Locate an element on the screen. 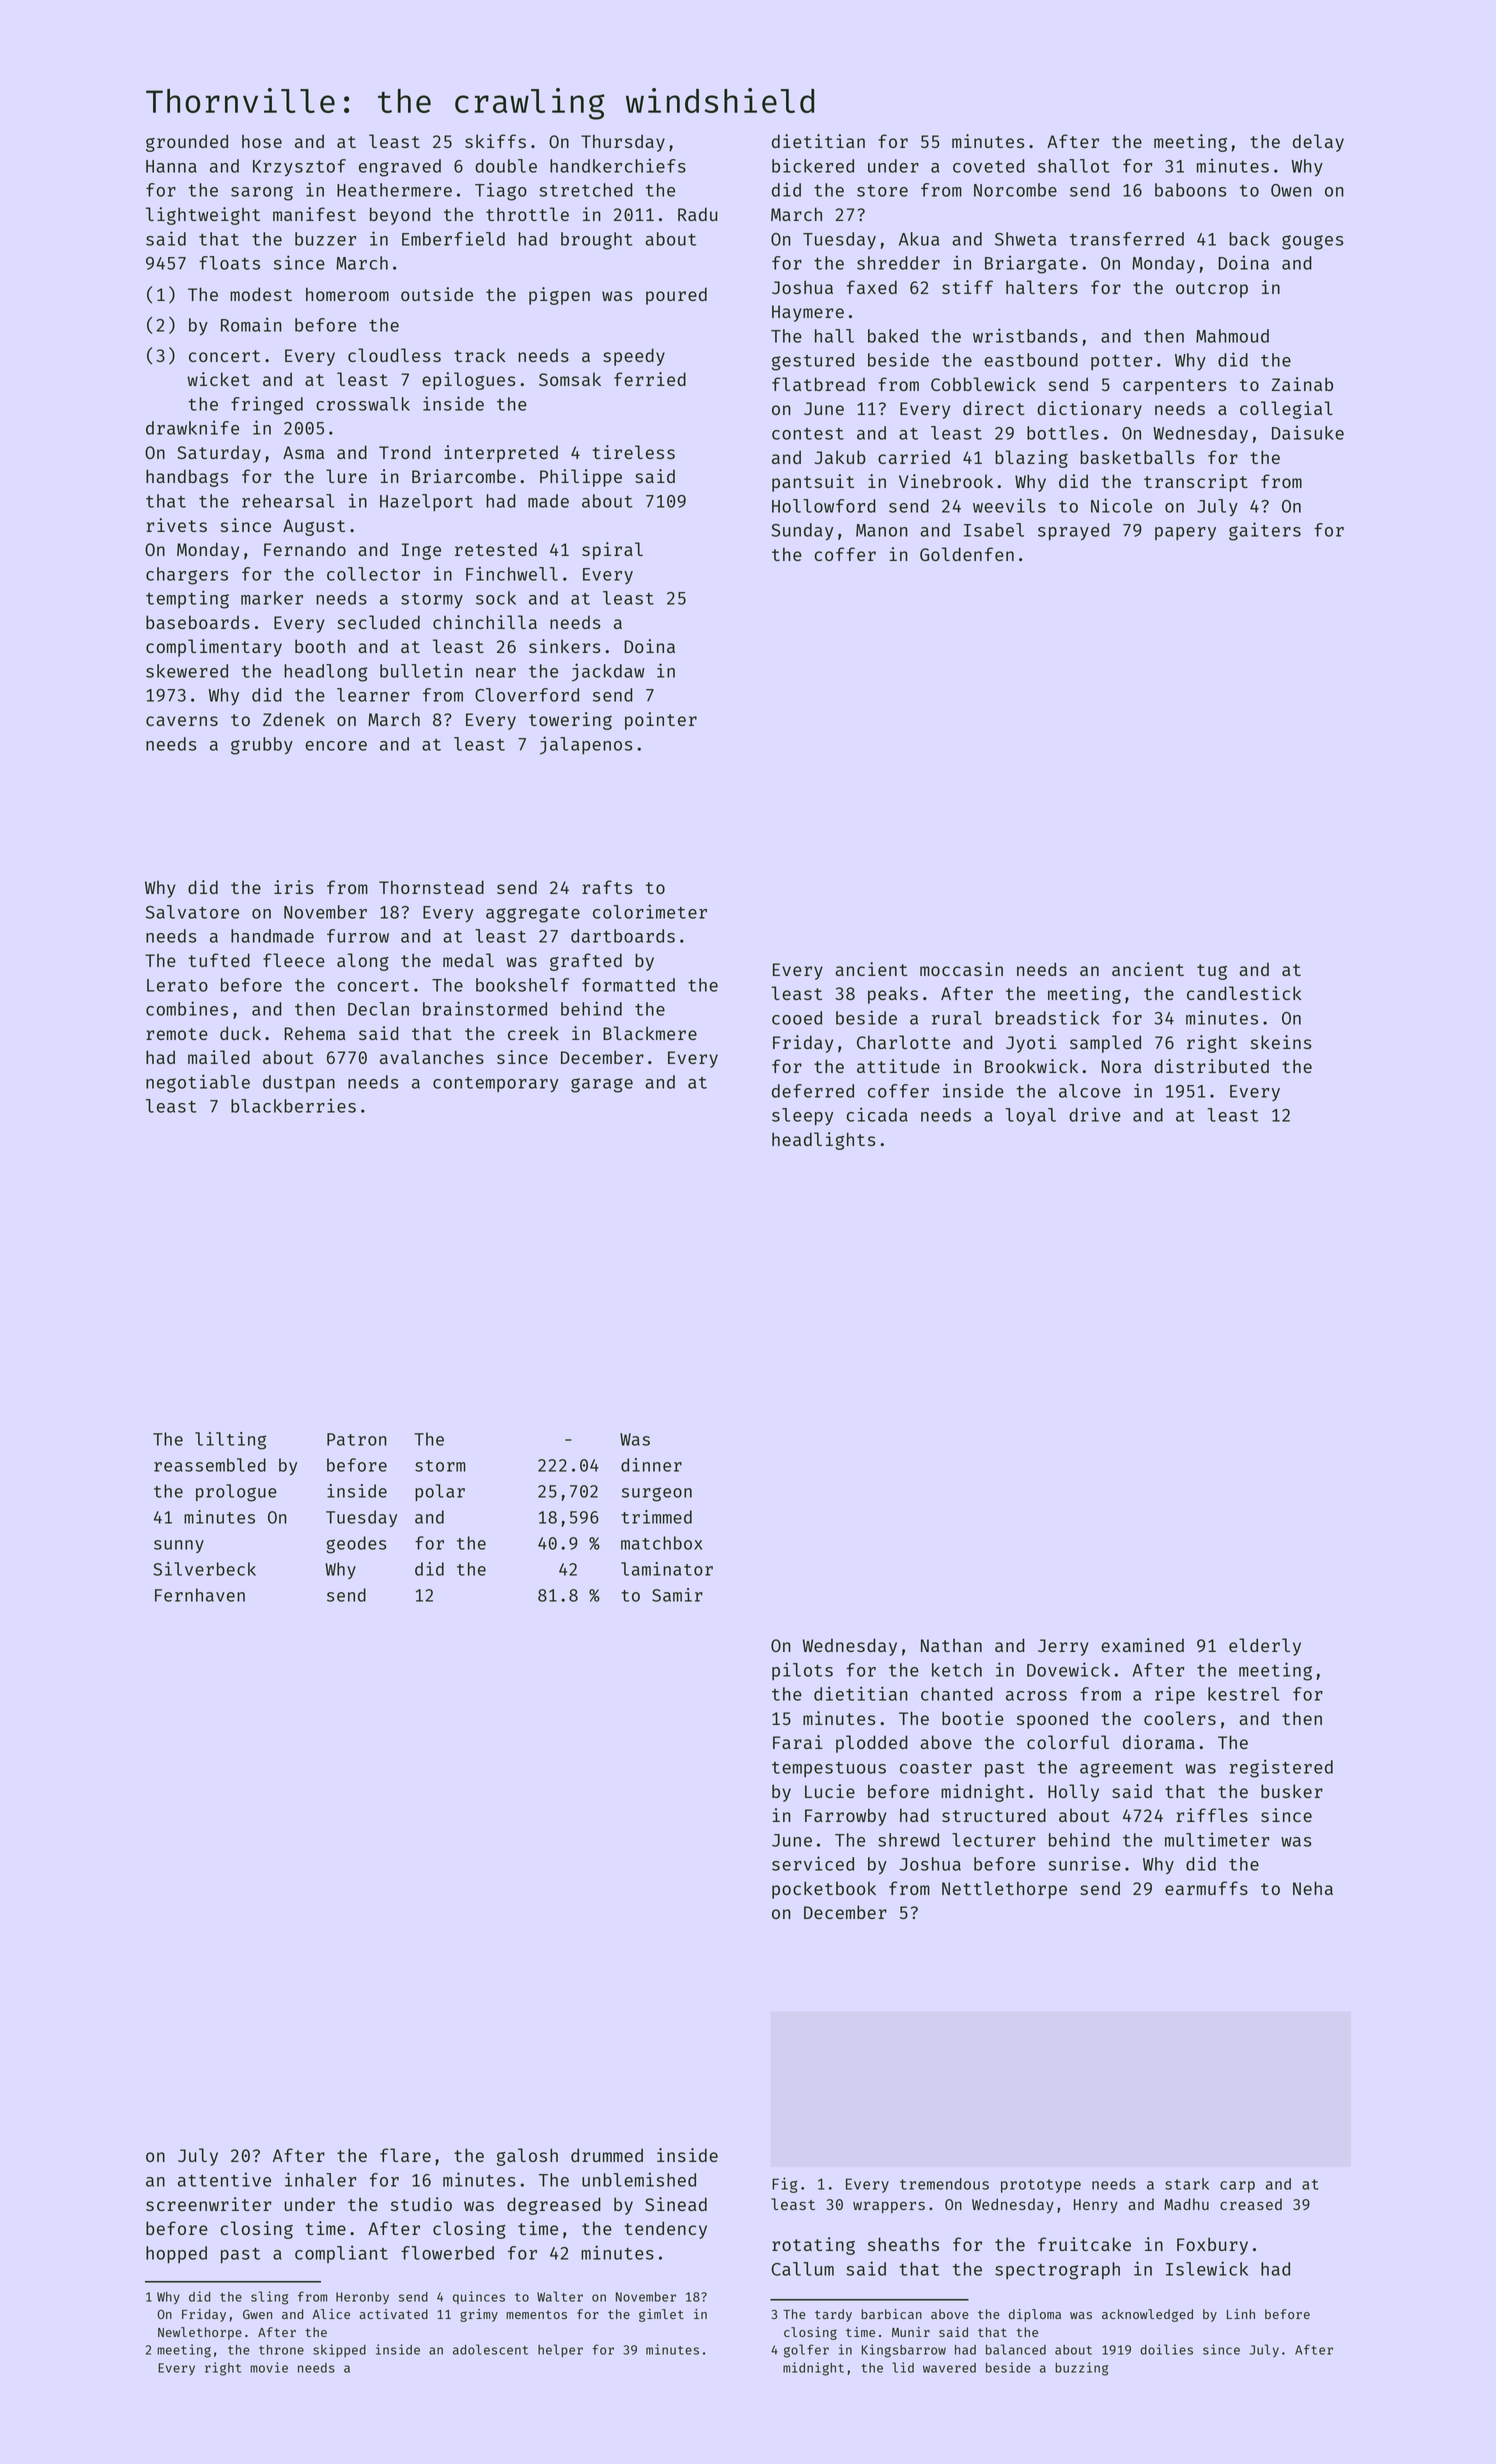 The width and height of the screenshot is (1496, 2464). agreement is located at coordinates (1126, 1770).
